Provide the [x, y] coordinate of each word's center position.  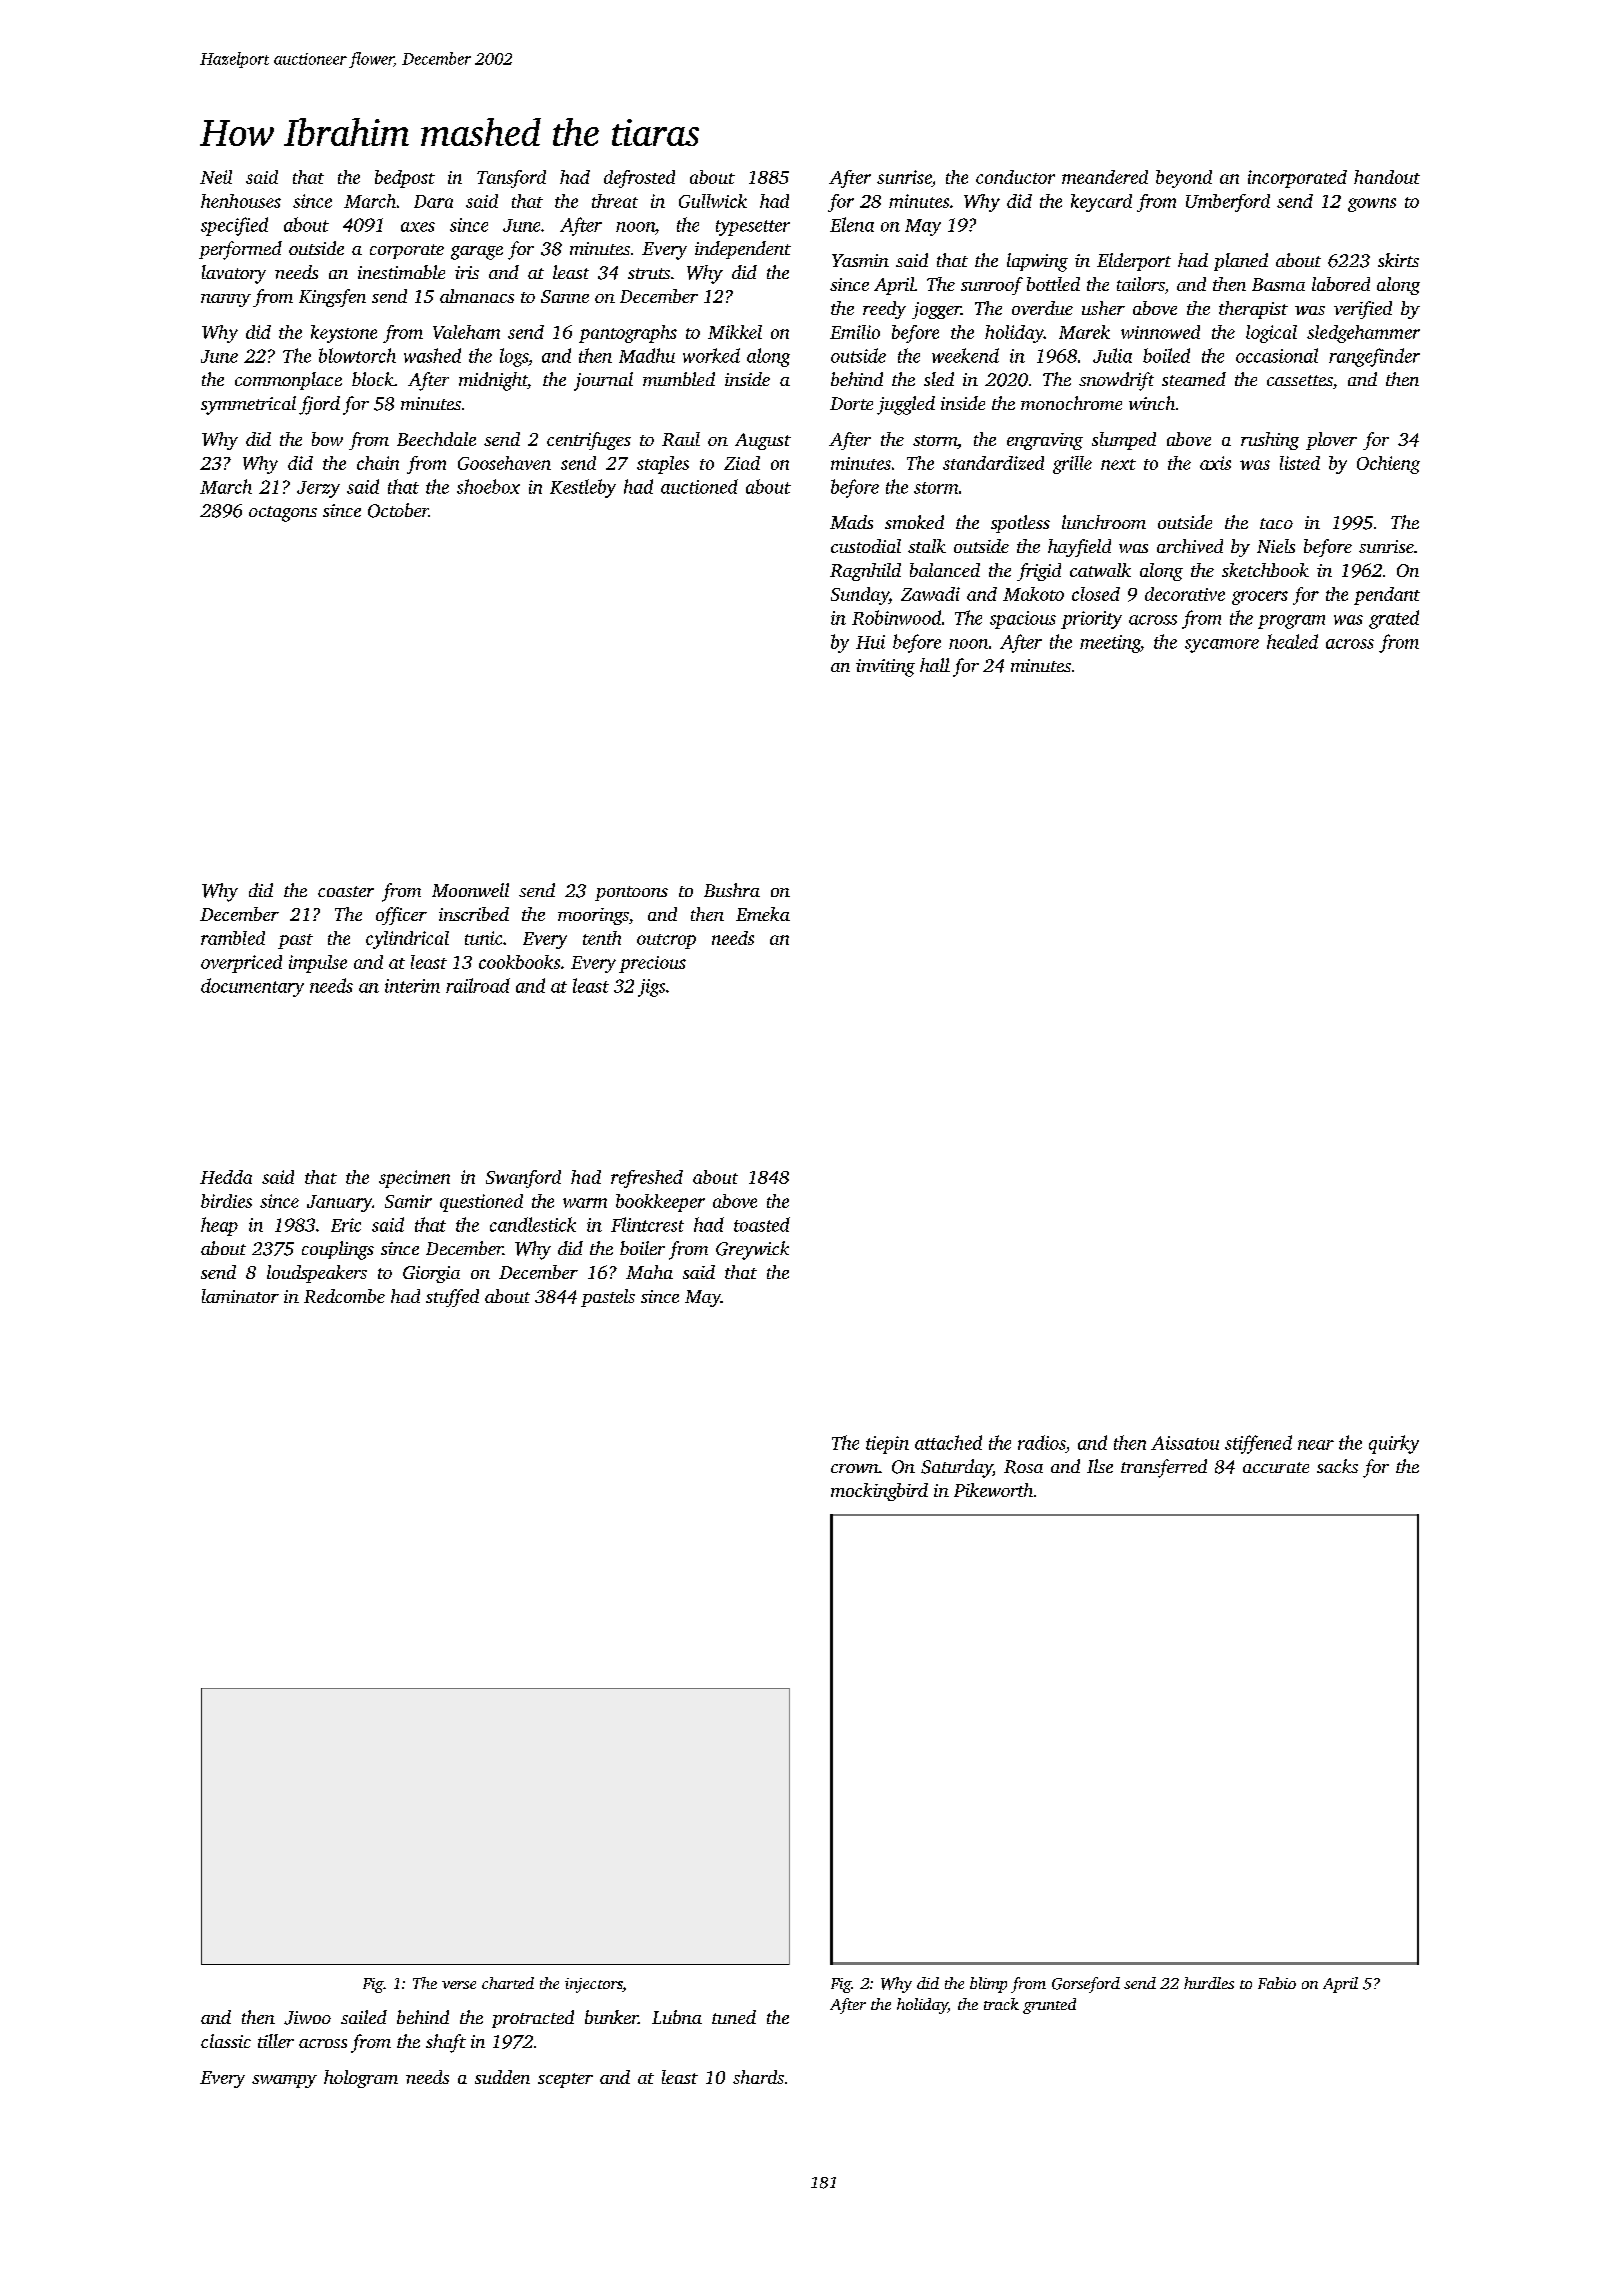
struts [649, 273]
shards [758, 2077]
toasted [762, 1224]
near [1316, 1445]
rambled [233, 938]
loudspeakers [317, 1274]
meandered [1105, 177]
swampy [284, 2081]
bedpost [405, 179]
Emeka [763, 914]
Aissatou [1185, 1443]
